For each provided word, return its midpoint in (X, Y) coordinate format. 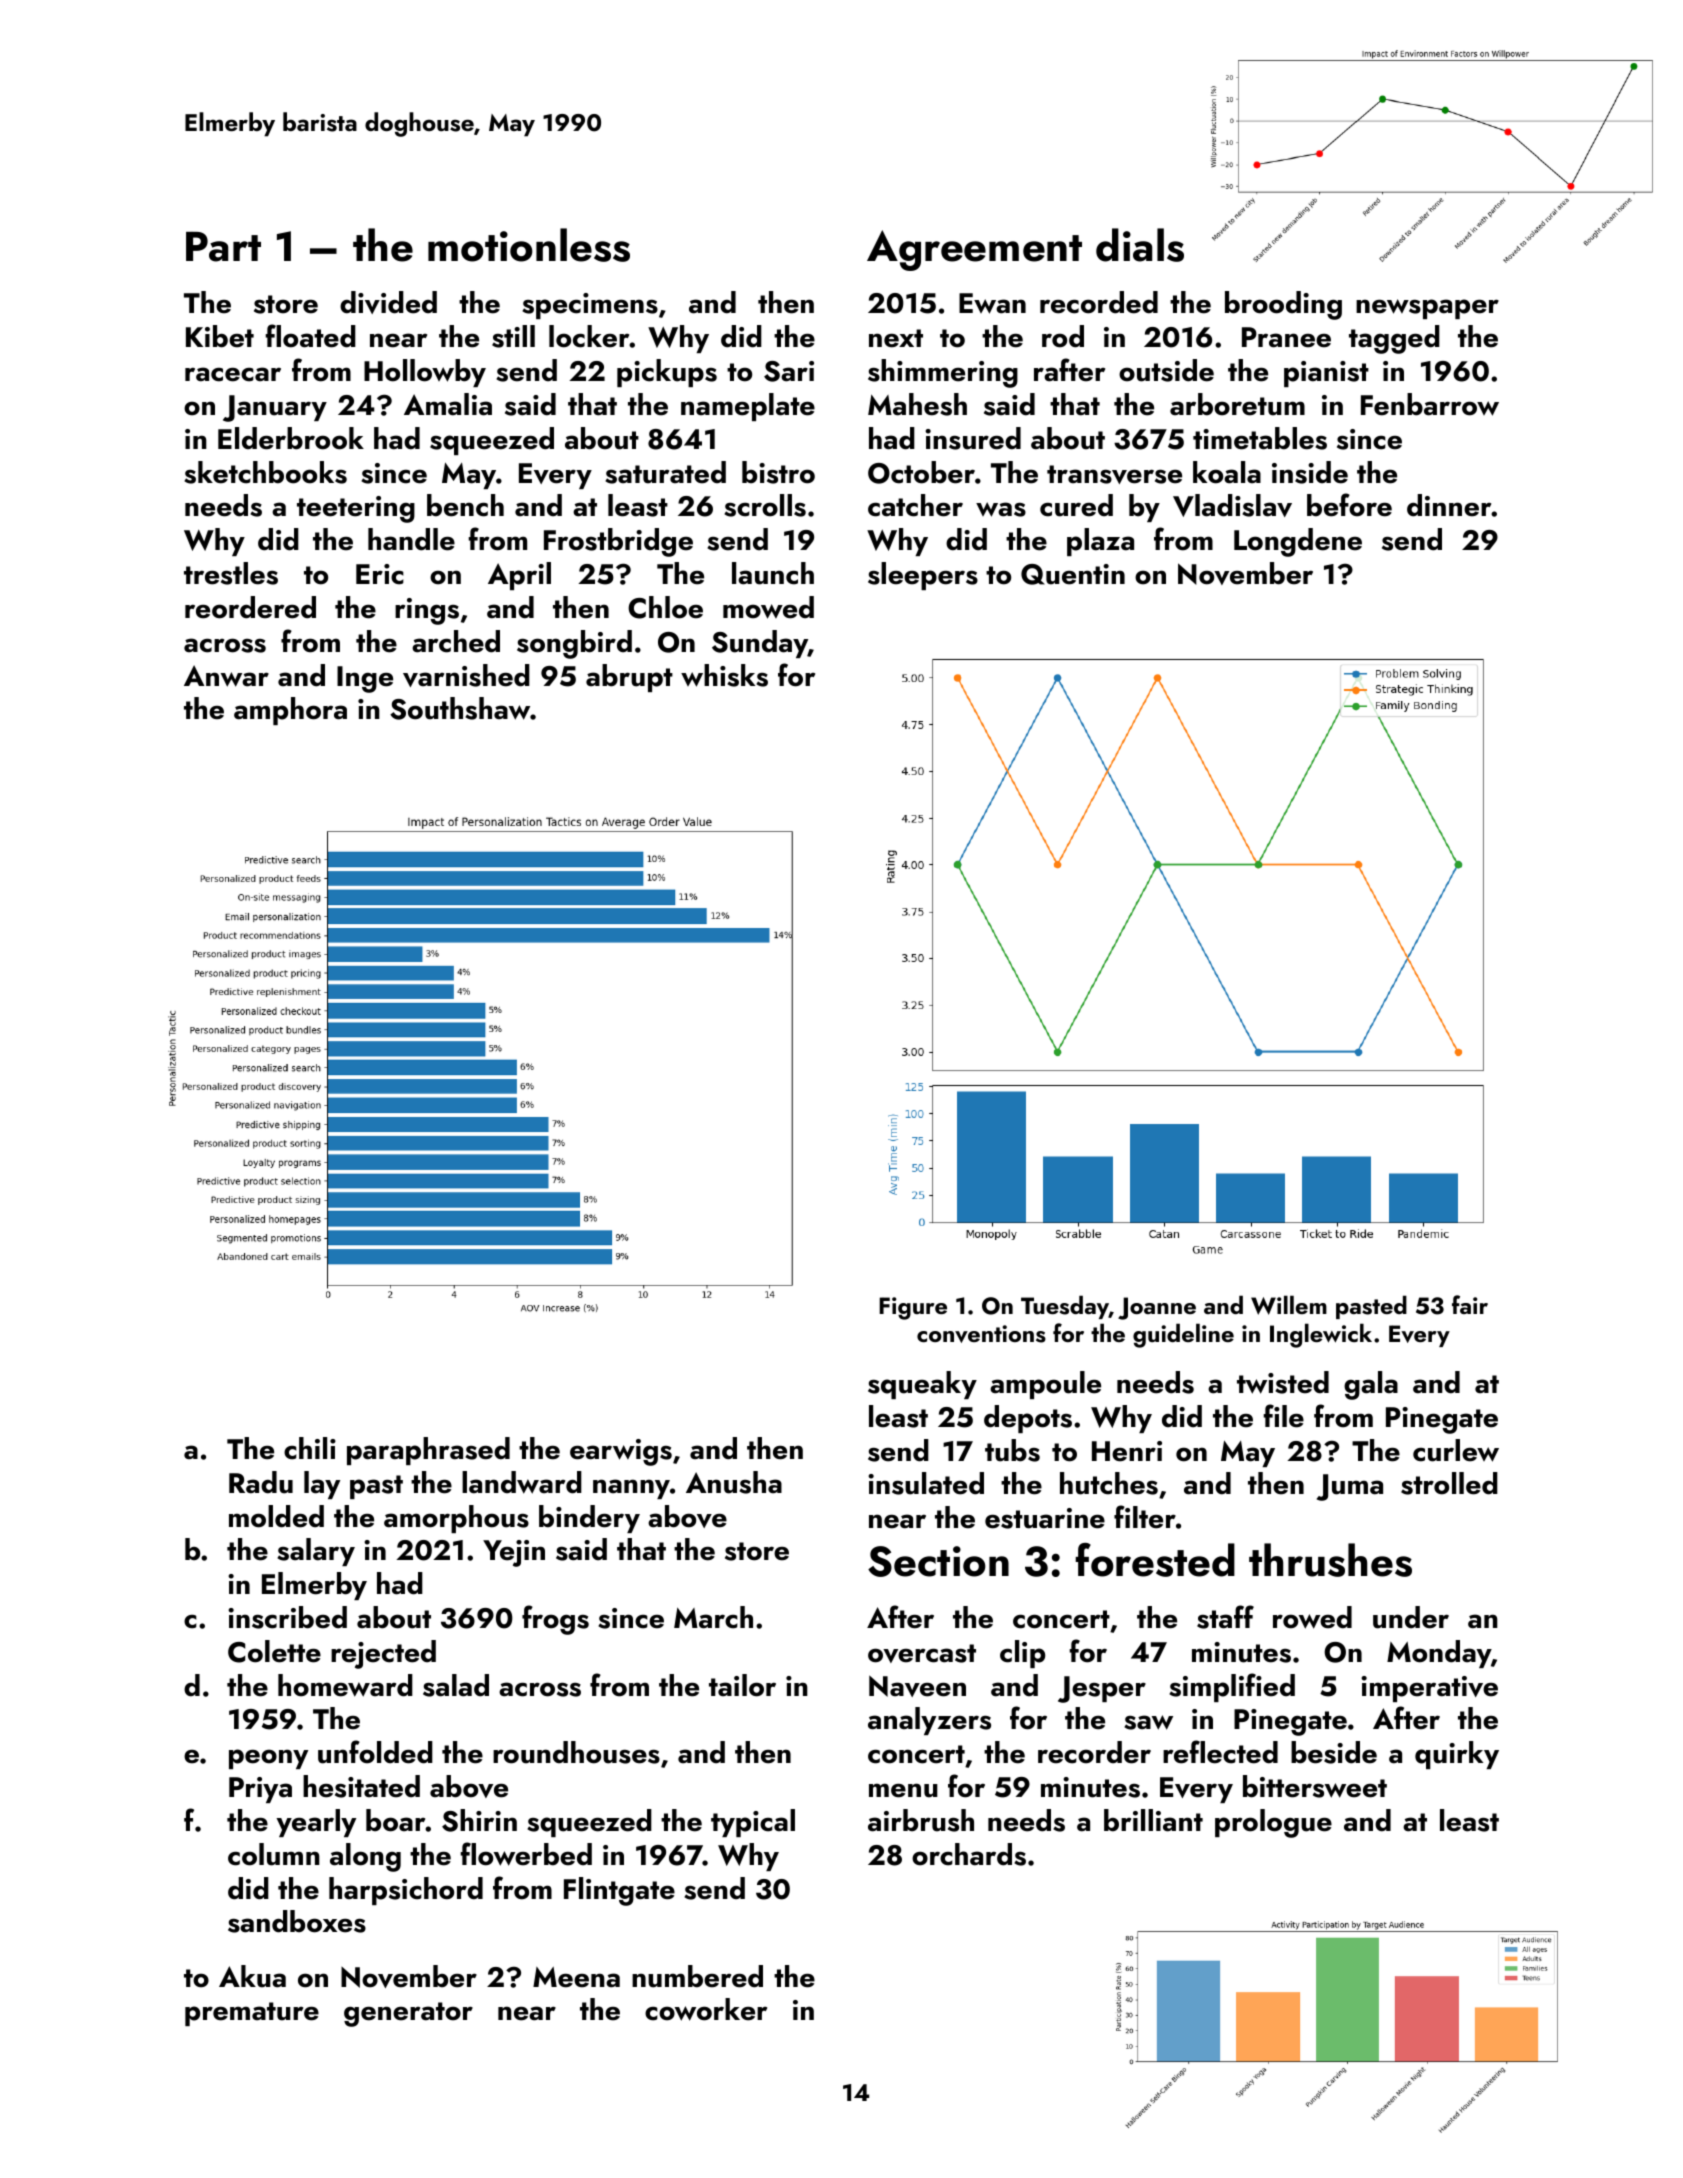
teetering (356, 509)
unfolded (375, 1752)
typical (753, 1823)
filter (1145, 1517)
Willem (1289, 1305)
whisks (724, 675)
